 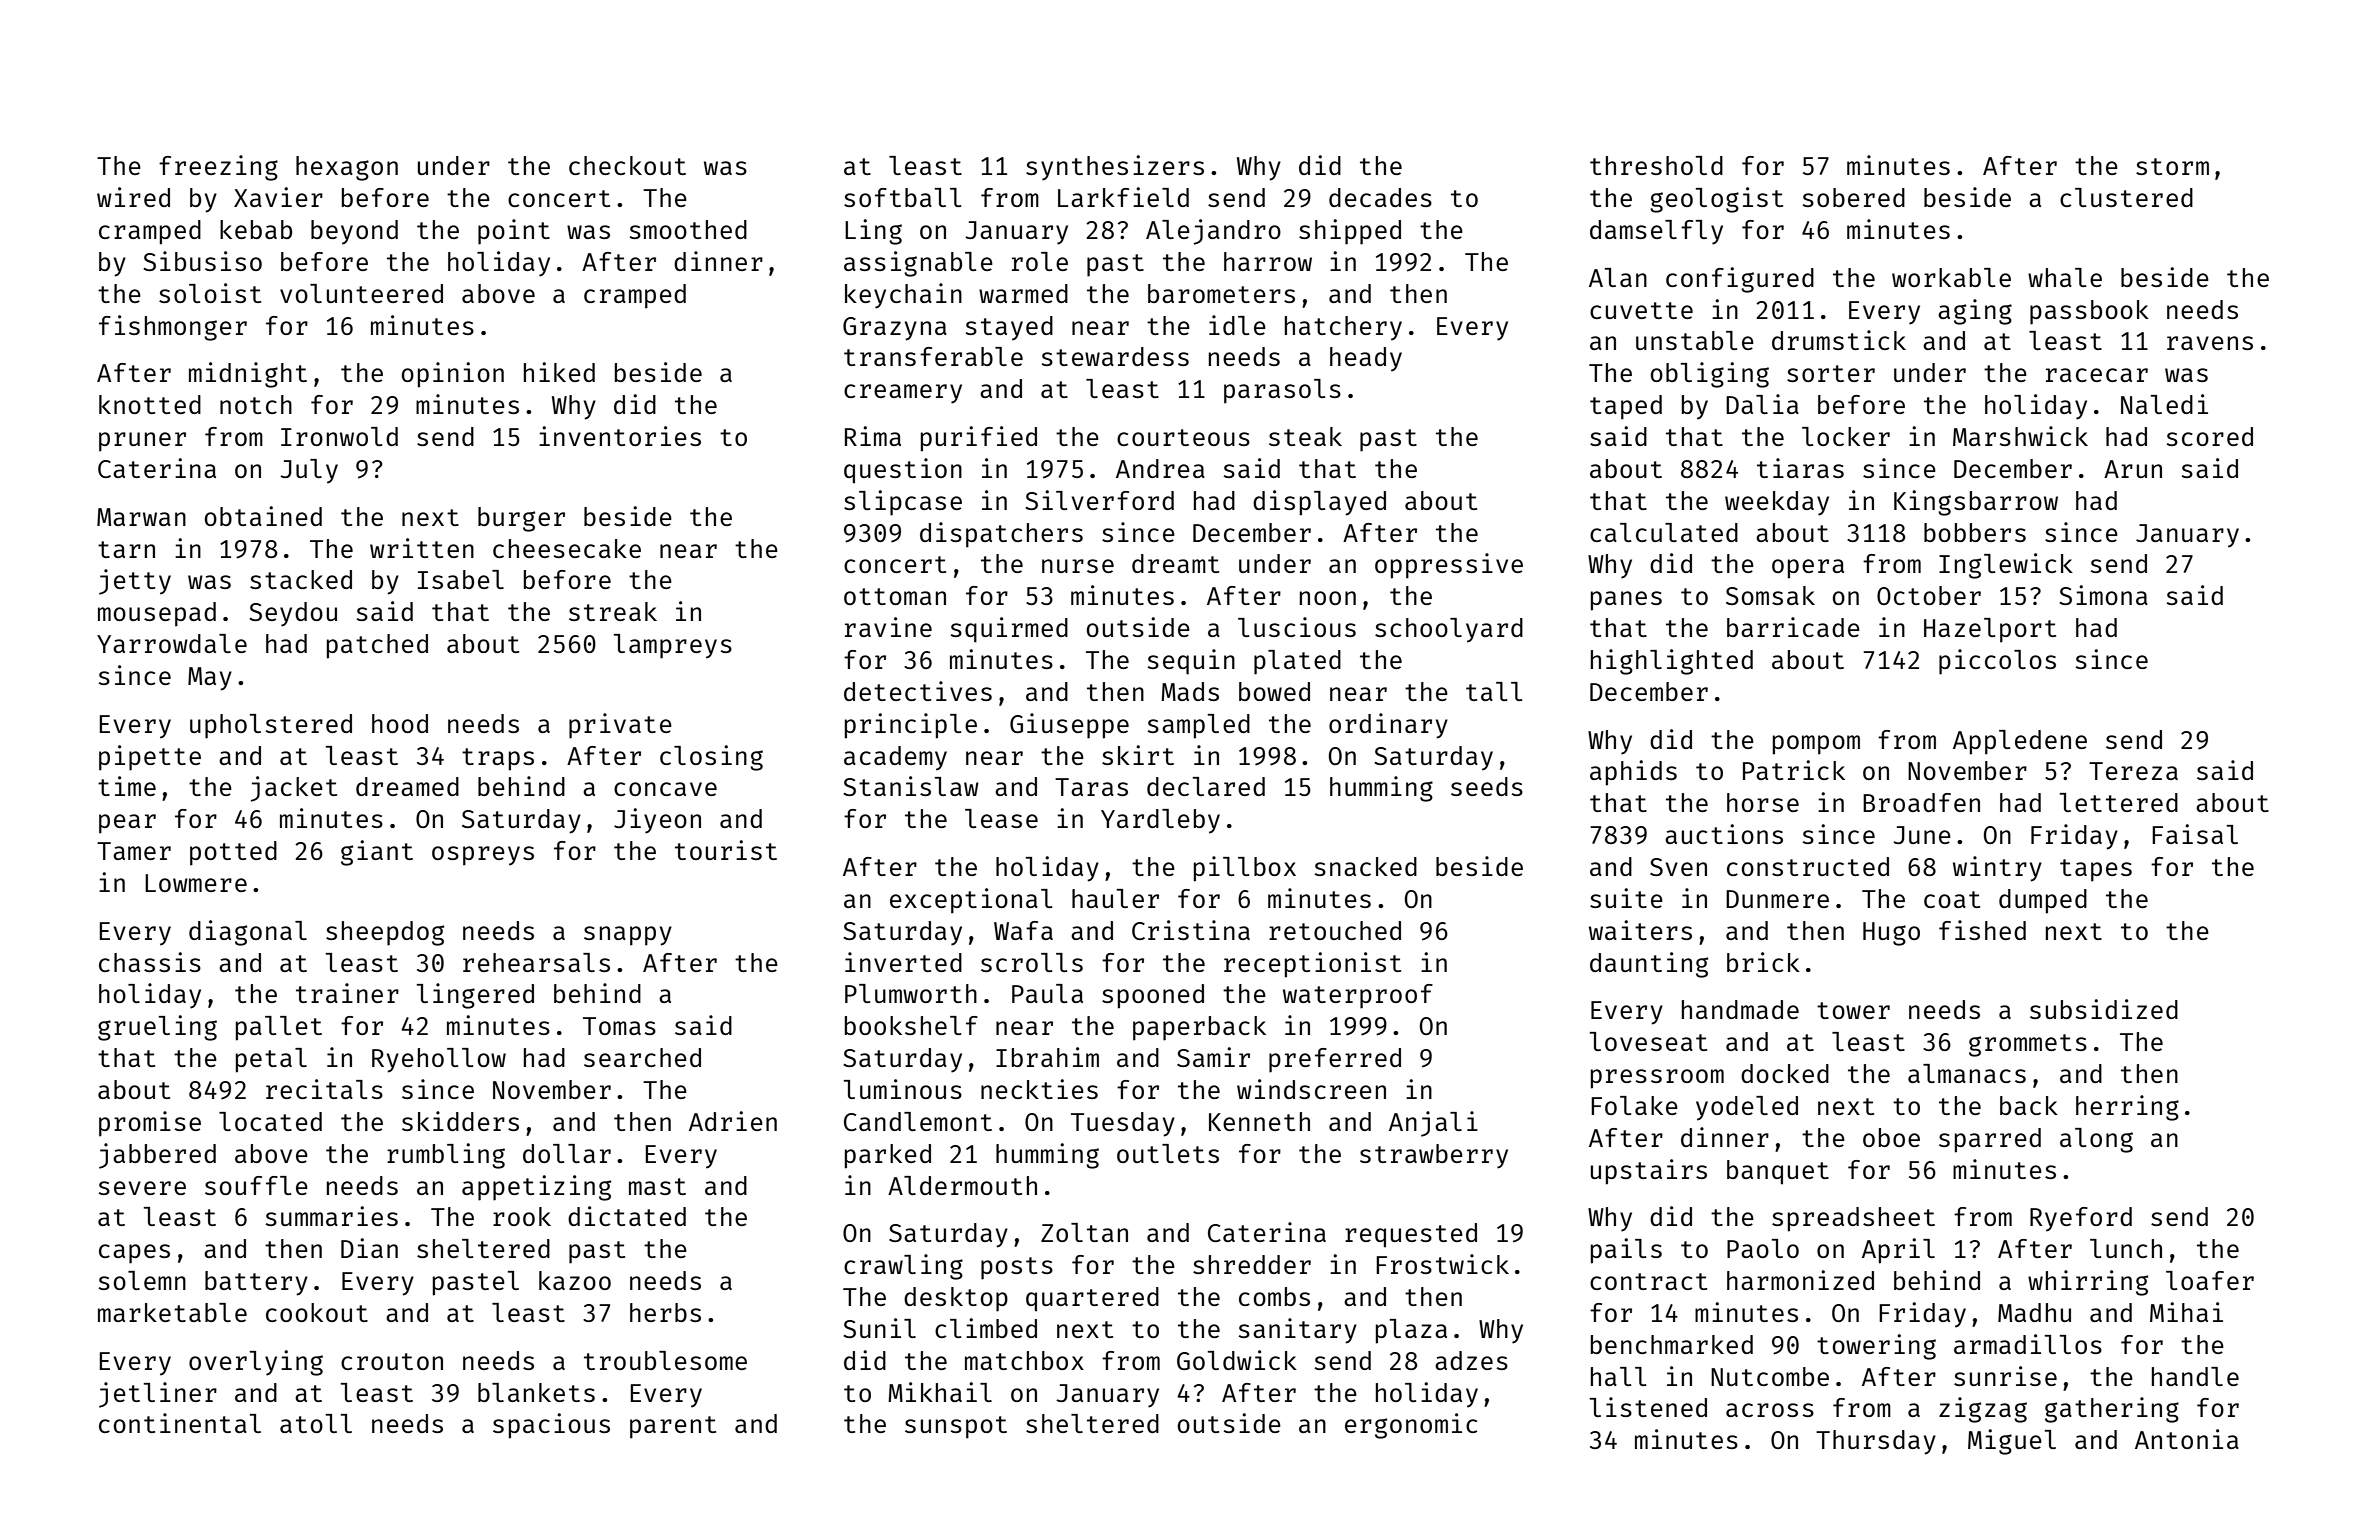 What do you see at coordinates (347, 168) in the screenshot?
I see `hexagon` at bounding box center [347, 168].
